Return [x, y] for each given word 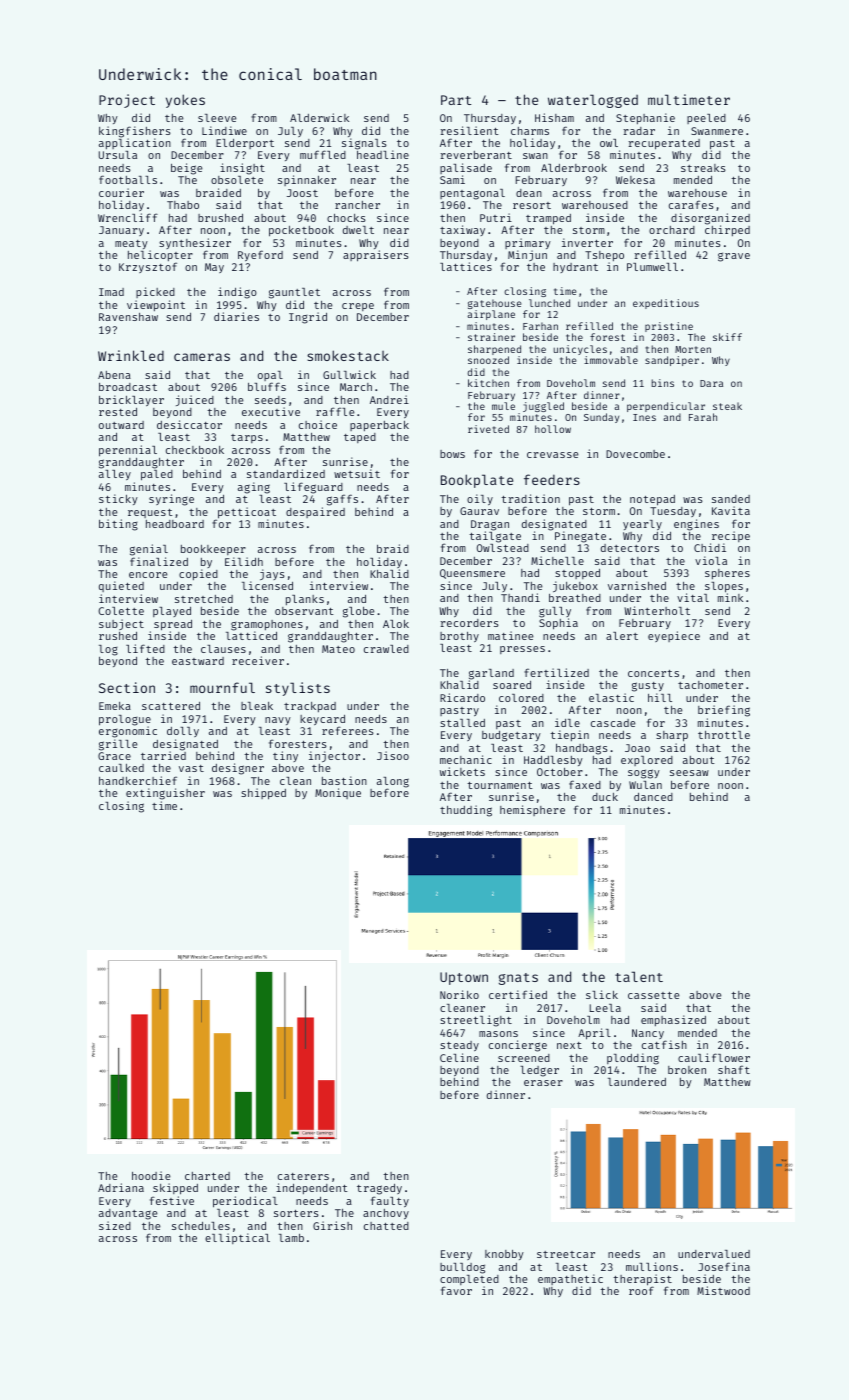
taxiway [462, 230]
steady [459, 1046]
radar [639, 131]
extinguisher [165, 794]
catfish [664, 1044]
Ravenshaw [128, 317]
